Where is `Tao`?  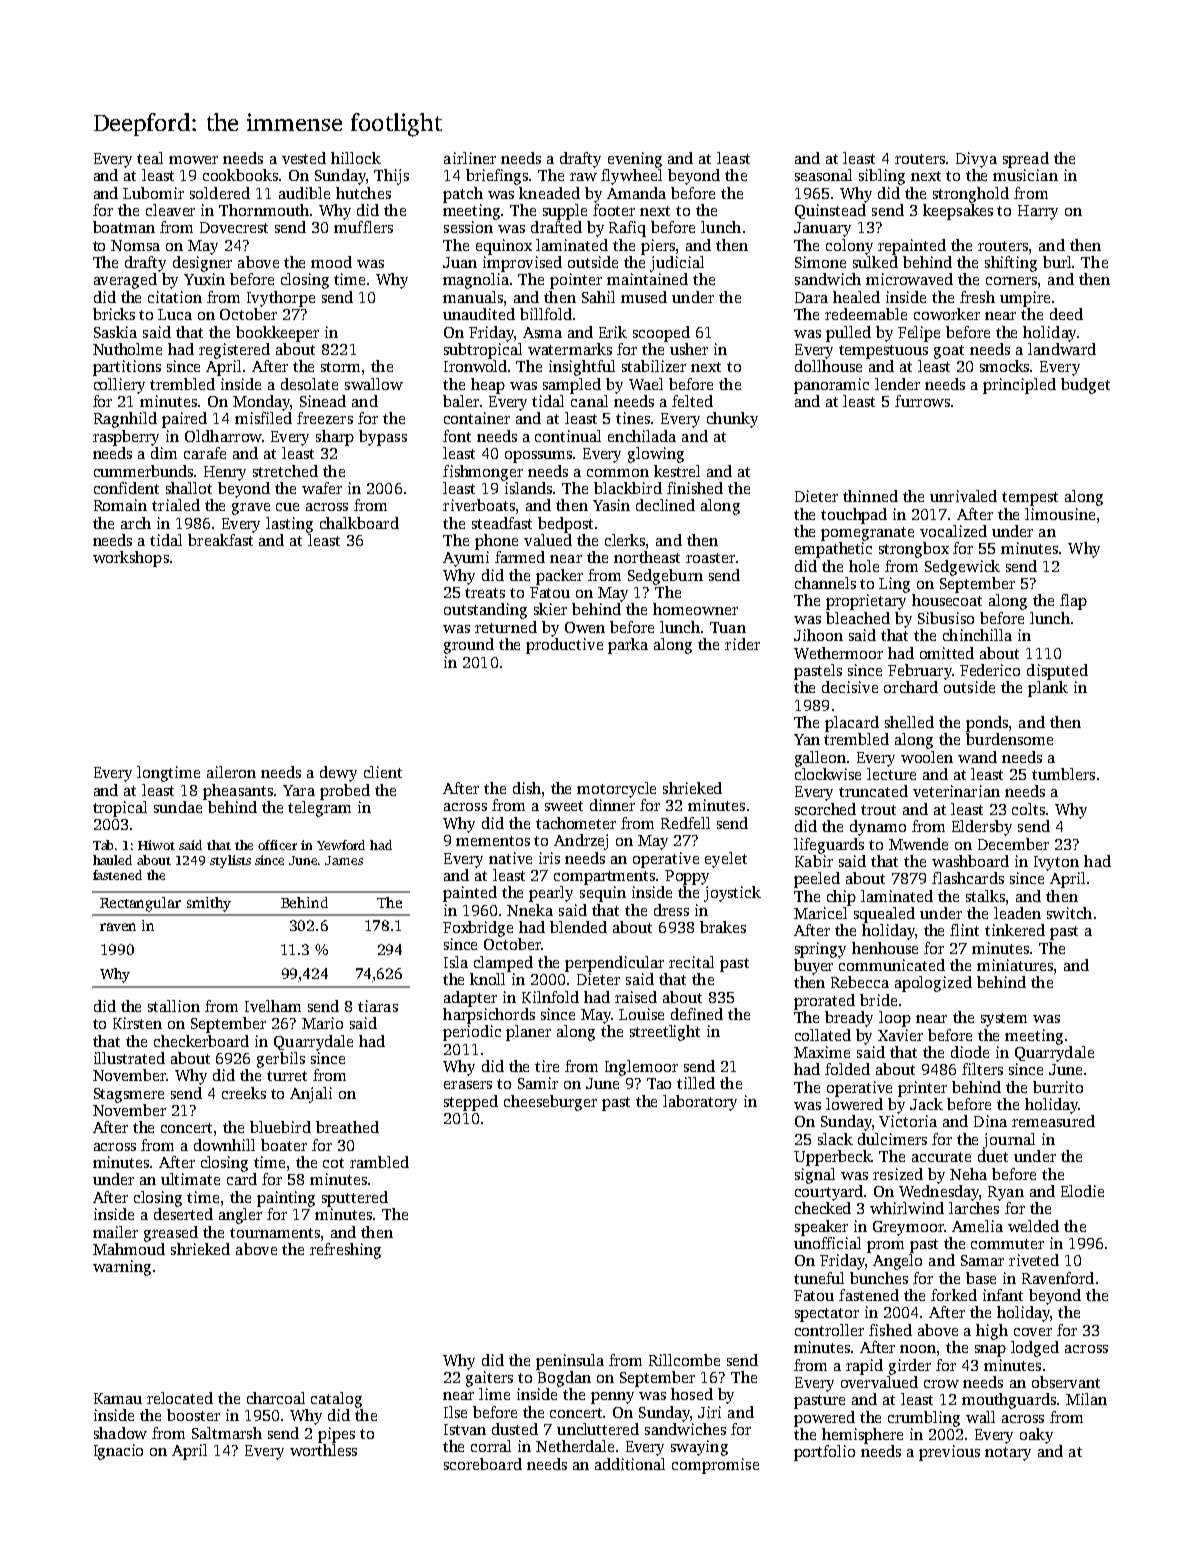 Tao is located at coordinates (659, 1083).
